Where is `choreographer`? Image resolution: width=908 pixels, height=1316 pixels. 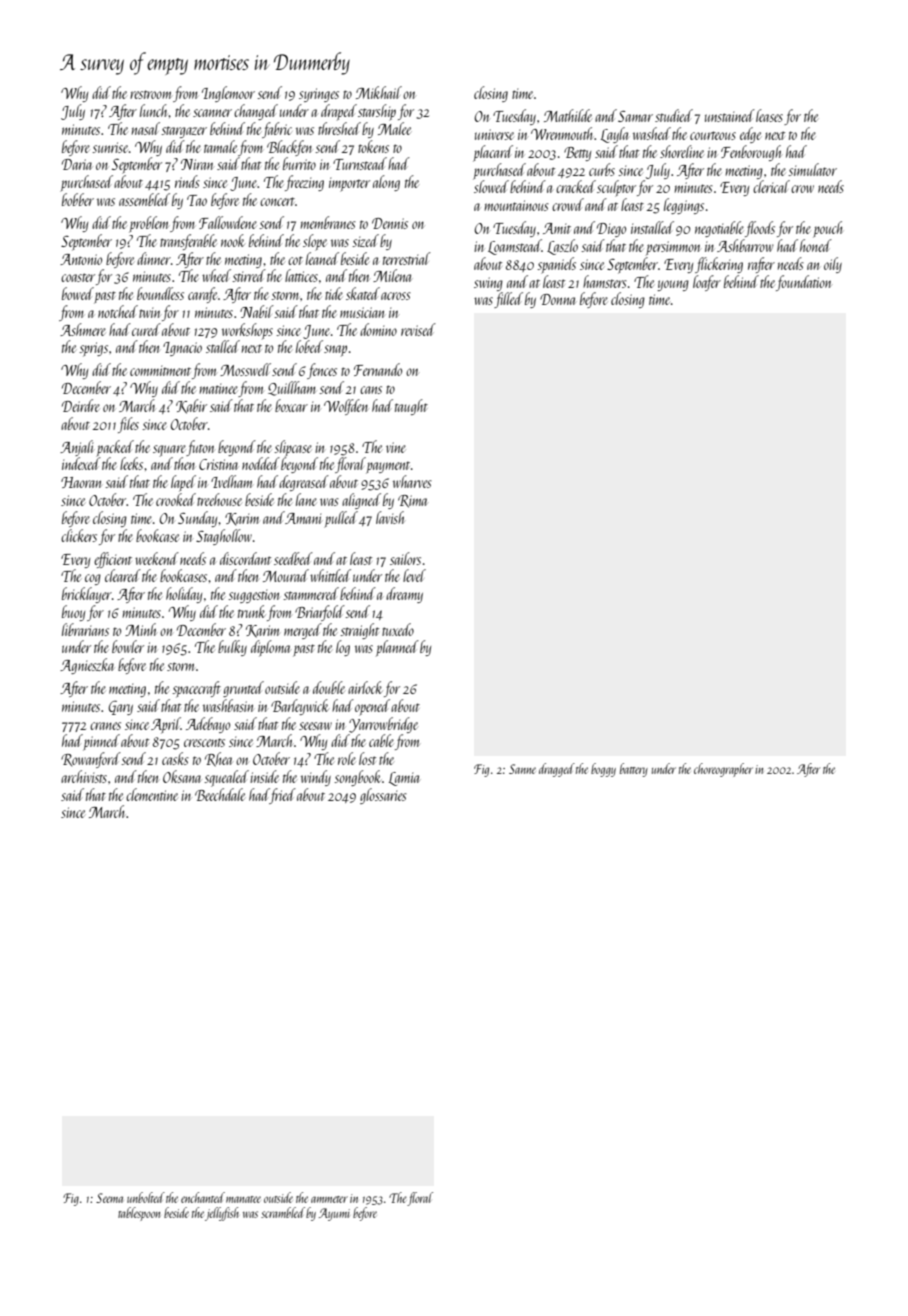 choreographer is located at coordinates (723, 770).
